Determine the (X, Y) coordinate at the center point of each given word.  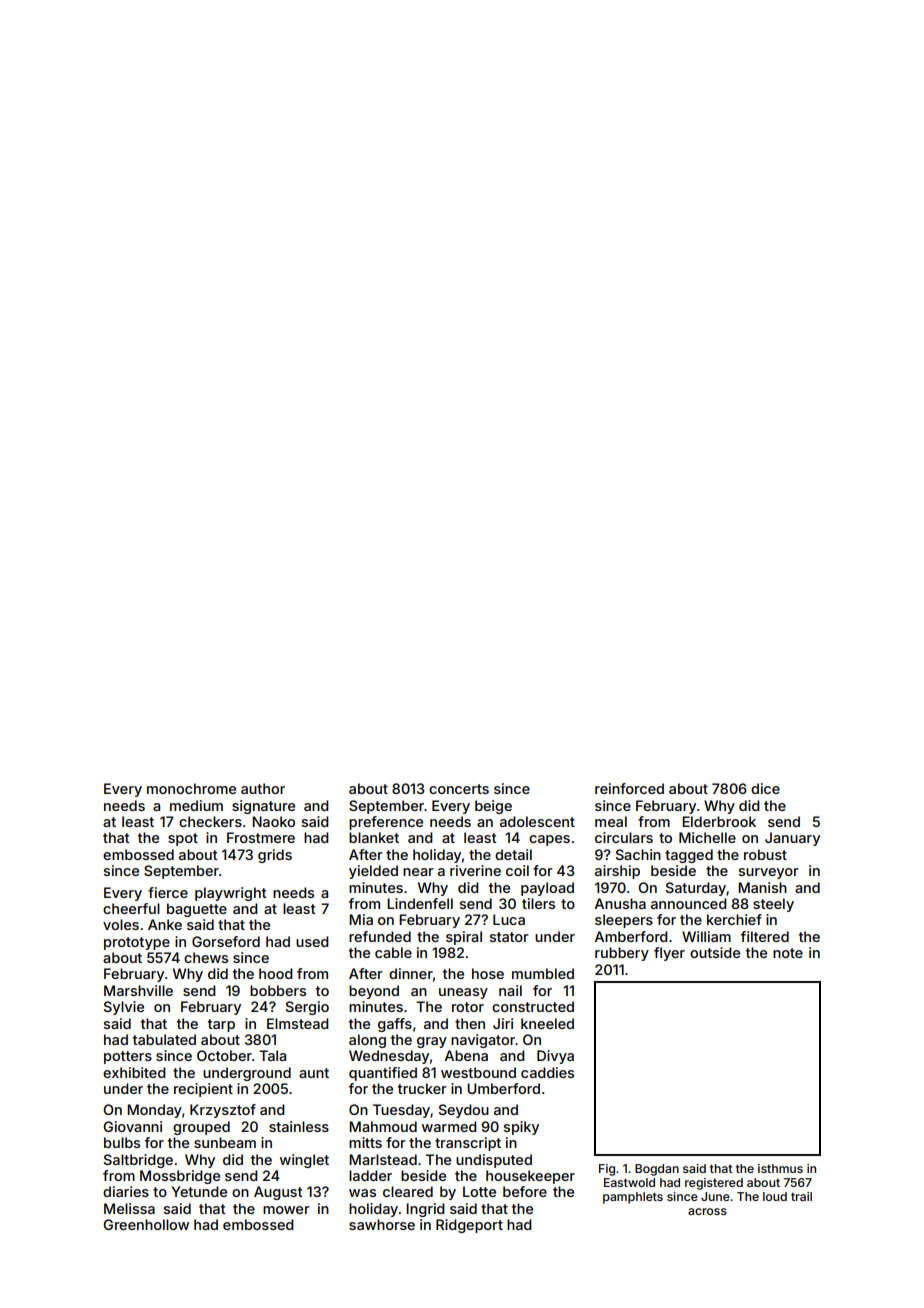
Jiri (503, 1023)
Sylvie (124, 1008)
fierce (168, 892)
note (788, 953)
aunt (314, 1073)
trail (801, 1196)
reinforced (629, 788)
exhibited (134, 1072)
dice (765, 788)
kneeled (547, 1023)
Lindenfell (420, 903)
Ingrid (425, 1210)
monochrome (191, 788)
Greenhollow (146, 1224)
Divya (555, 1057)
